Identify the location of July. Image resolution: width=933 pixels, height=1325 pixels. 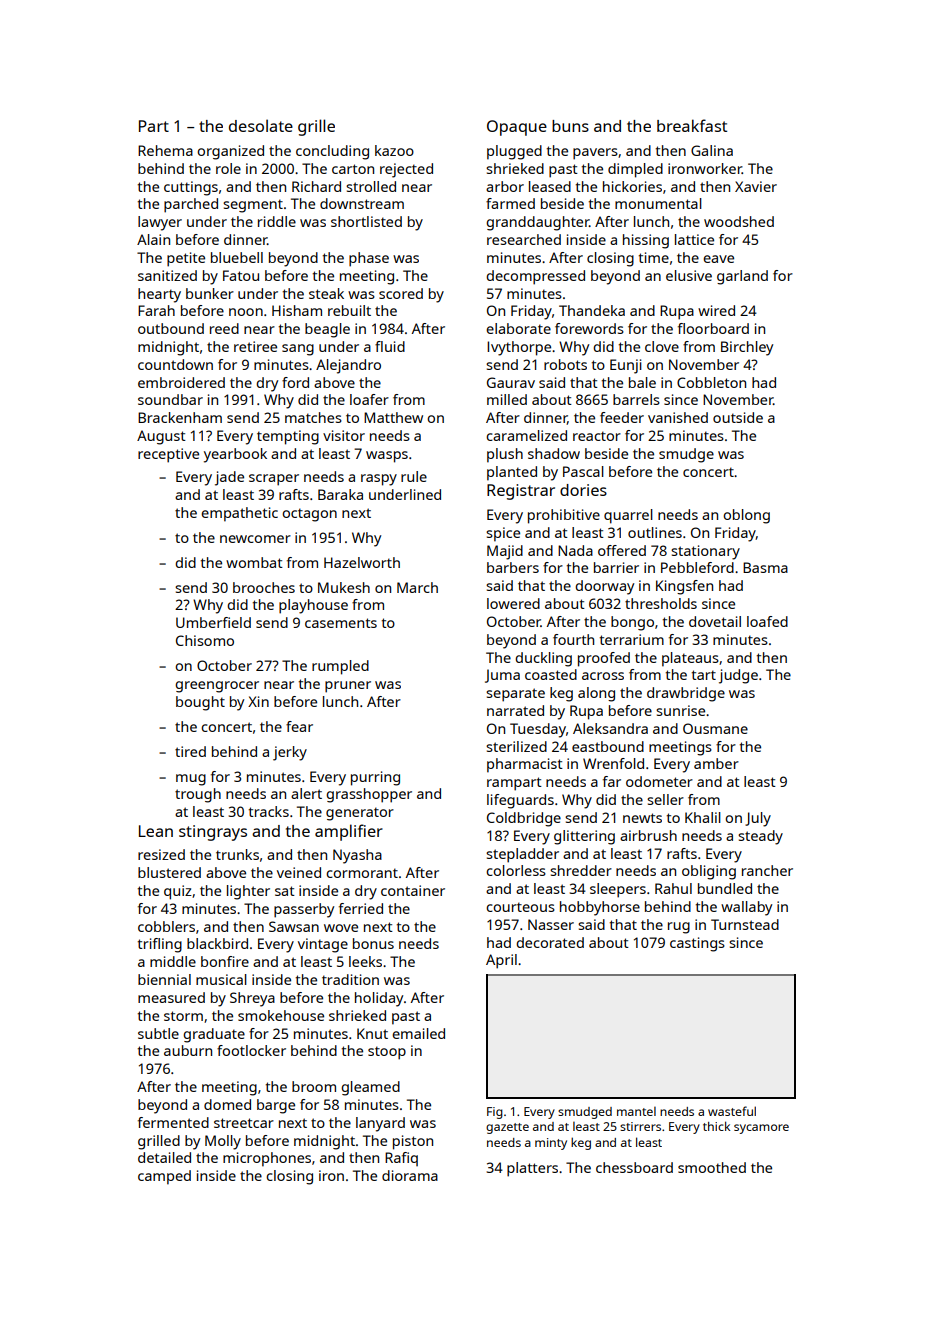
(758, 819).
